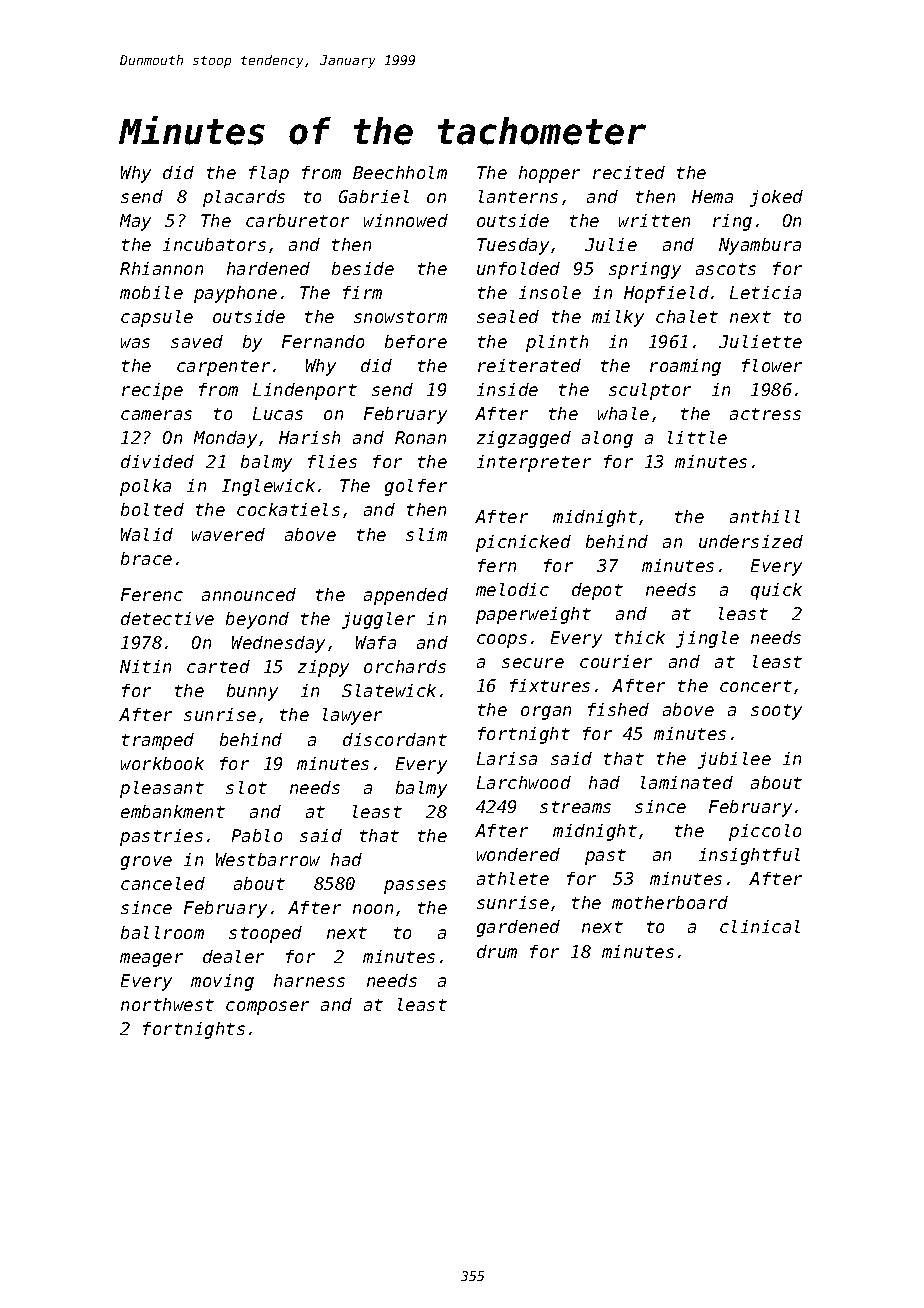 The height and width of the image is (1308, 924). I want to click on jubilee, so click(734, 760).
